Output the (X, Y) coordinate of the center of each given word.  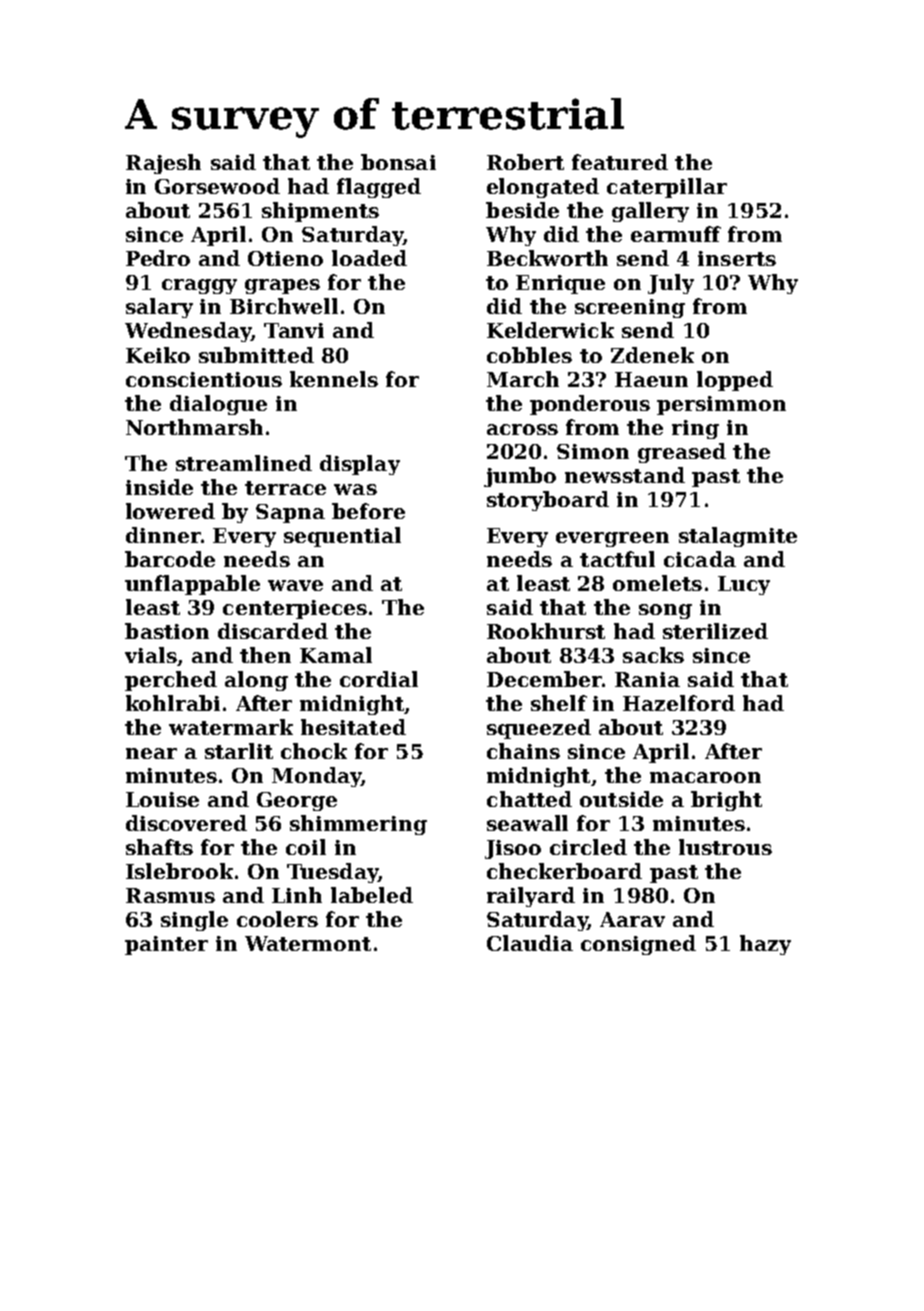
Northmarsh (194, 427)
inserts (737, 258)
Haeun (651, 379)
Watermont (308, 943)
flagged (379, 188)
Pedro (158, 258)
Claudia (530, 943)
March (523, 379)
